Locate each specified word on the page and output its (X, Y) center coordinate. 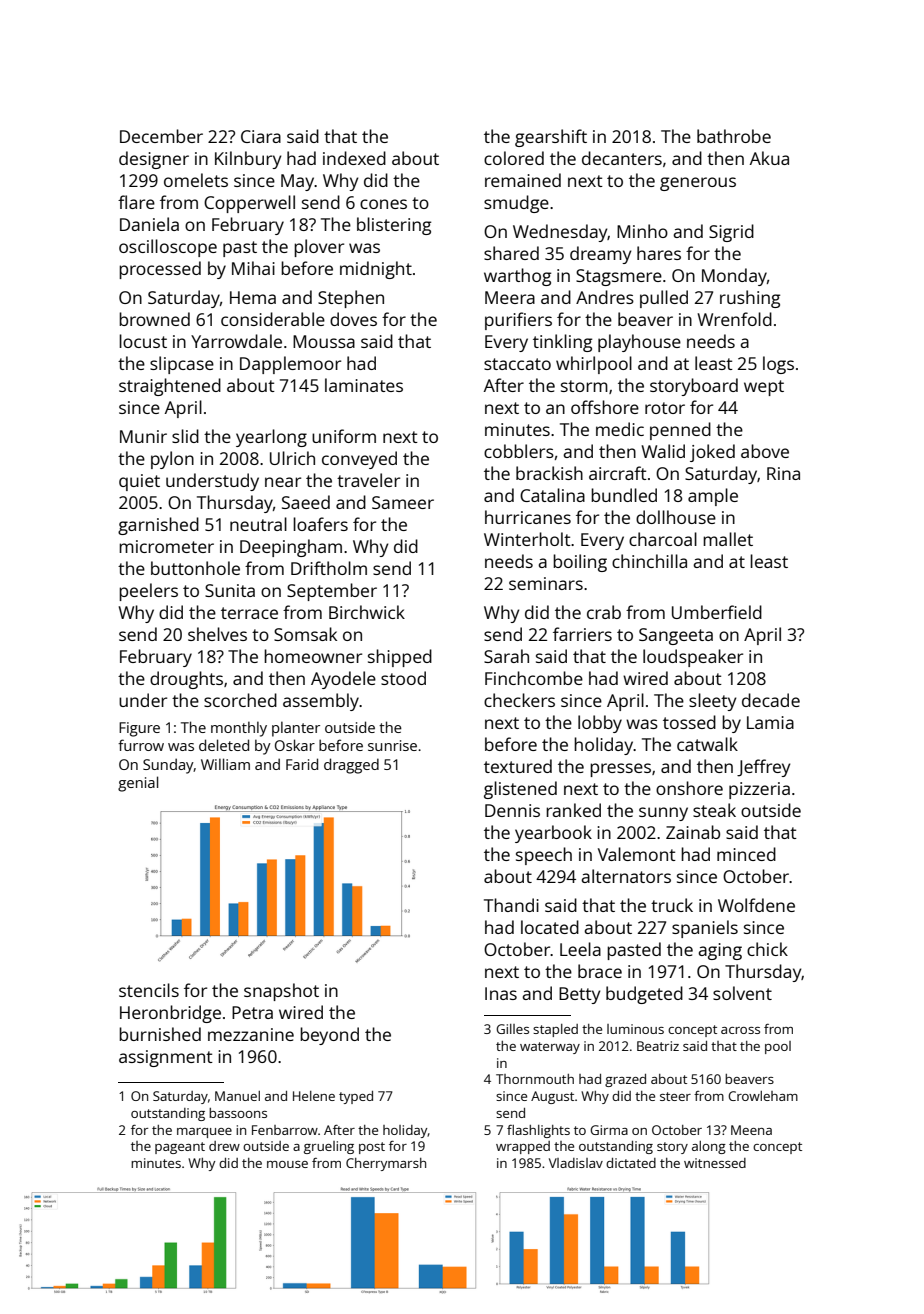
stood (403, 678)
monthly (239, 729)
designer (154, 160)
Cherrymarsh (386, 1164)
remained (523, 180)
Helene (314, 1096)
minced (746, 854)
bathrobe (734, 136)
